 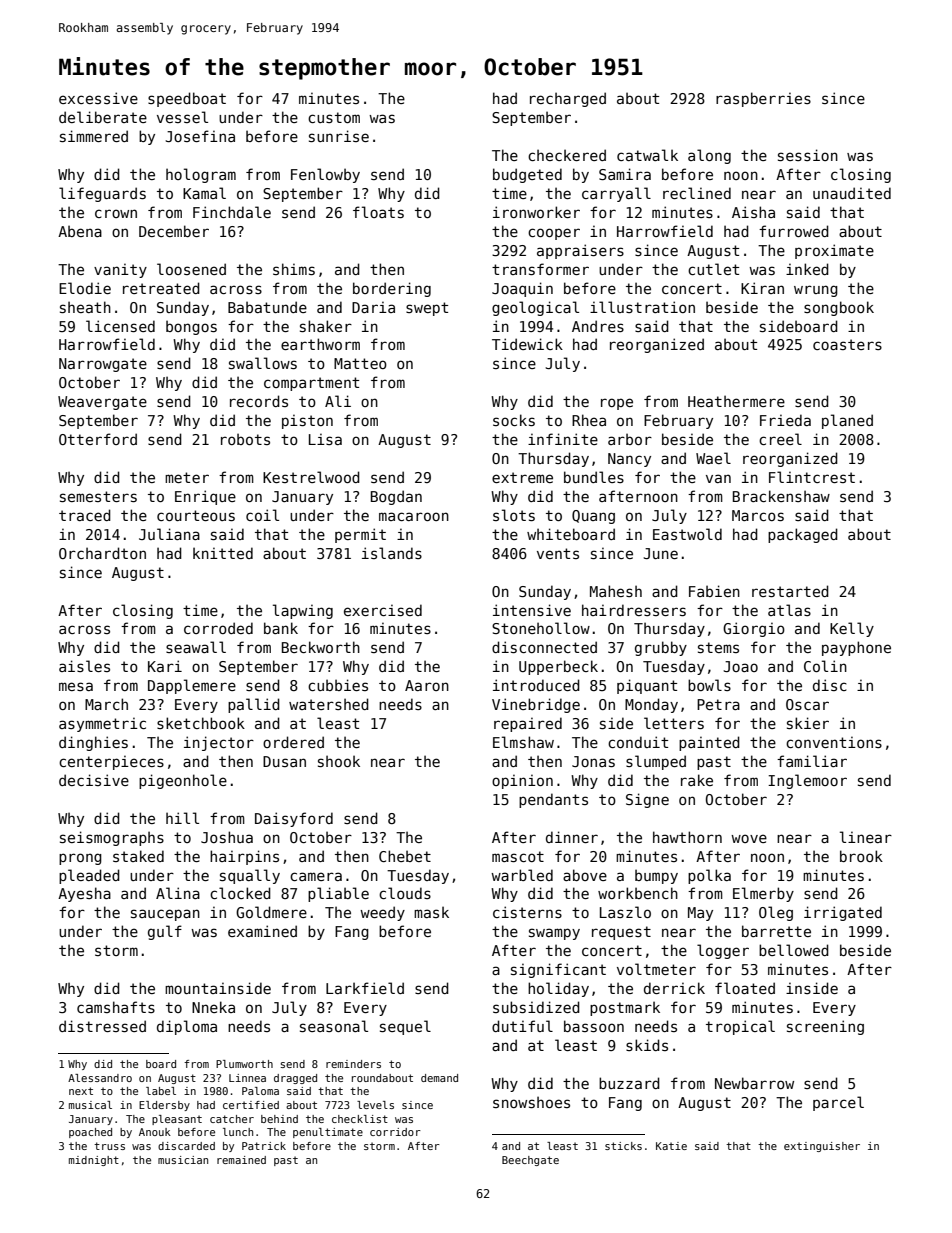 I want to click on bordering, so click(x=392, y=289).
